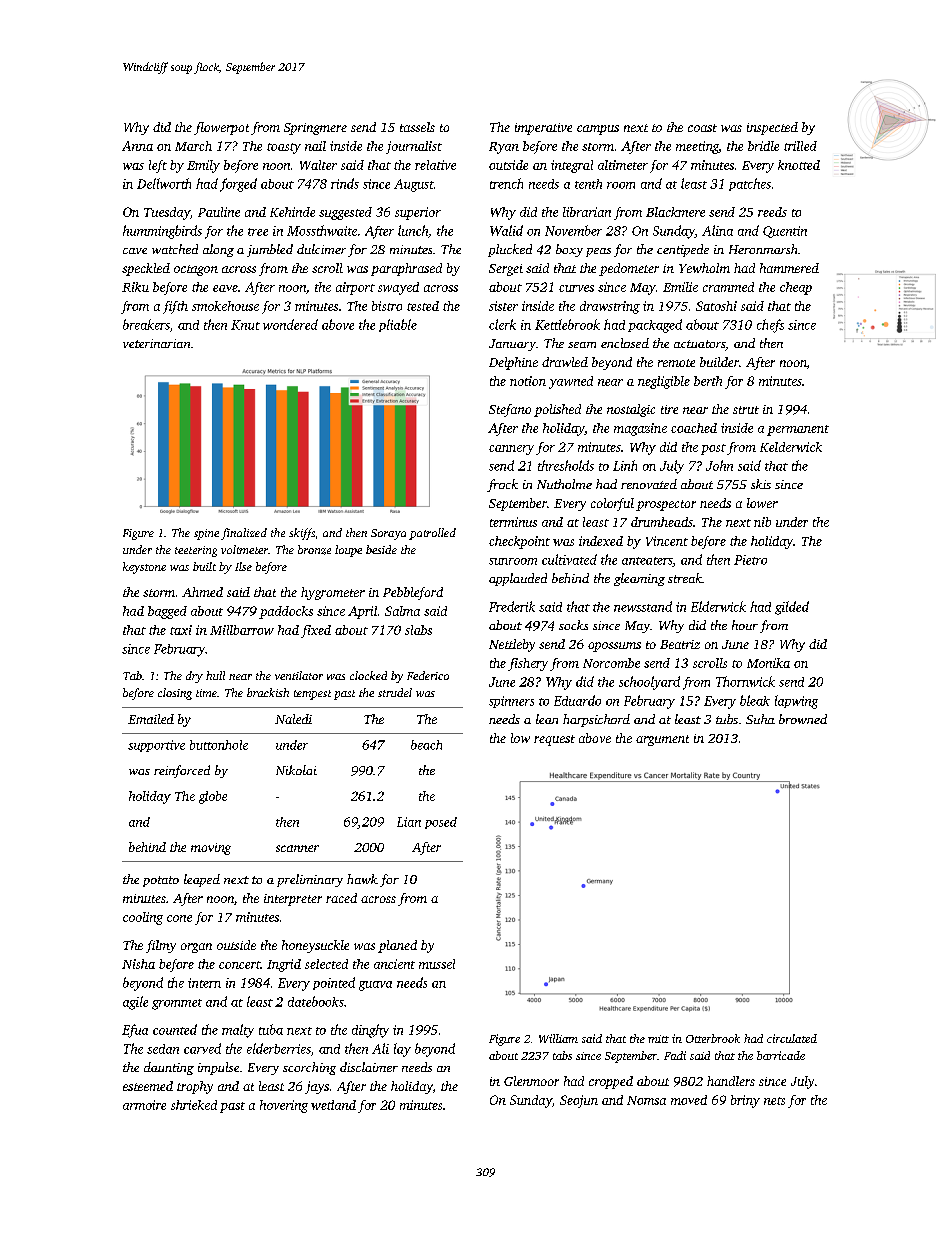 The image size is (952, 1233). Describe the element at coordinates (398, 325) in the image. I see `pliable` at that location.
